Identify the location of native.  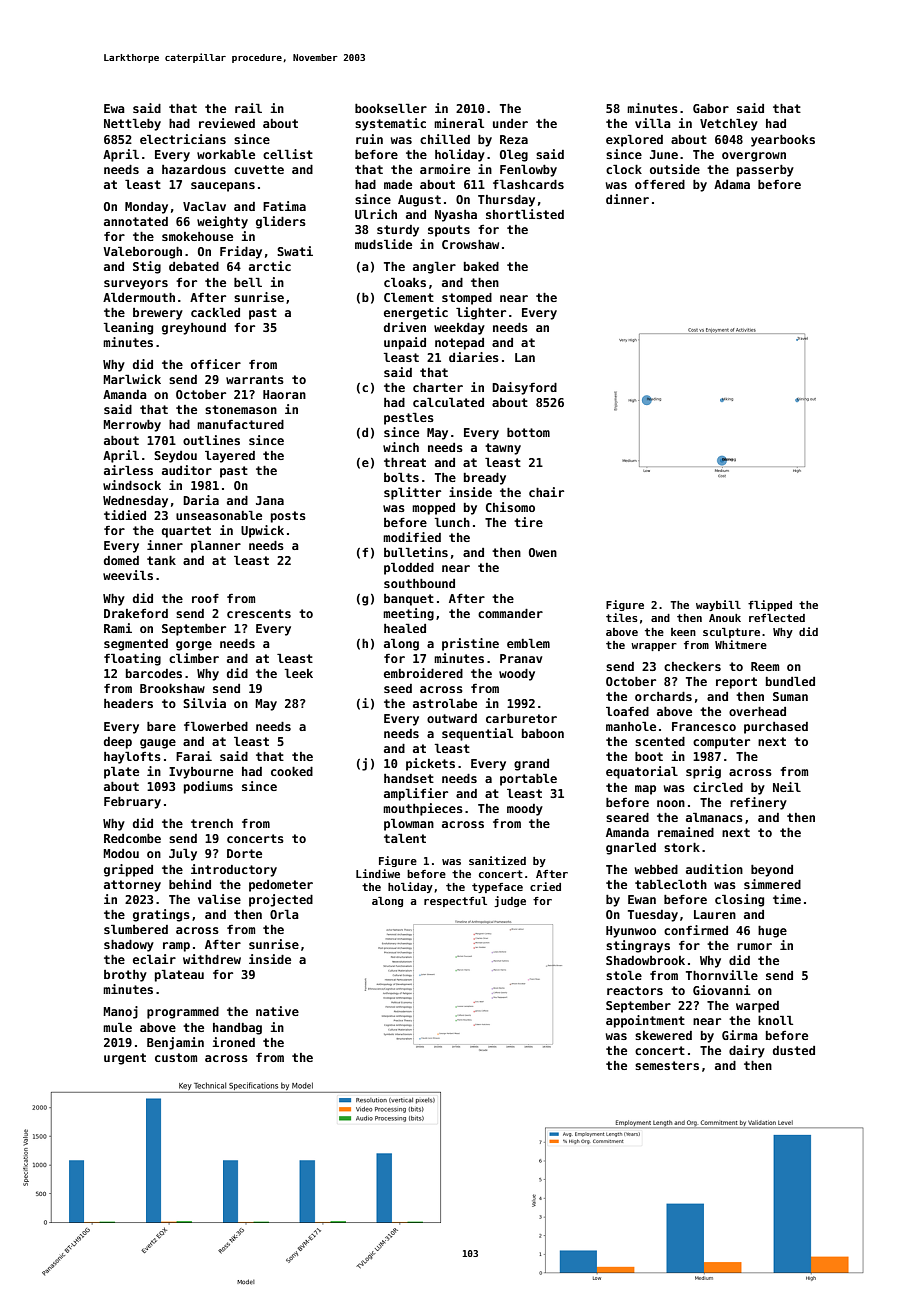
(277, 1011).
